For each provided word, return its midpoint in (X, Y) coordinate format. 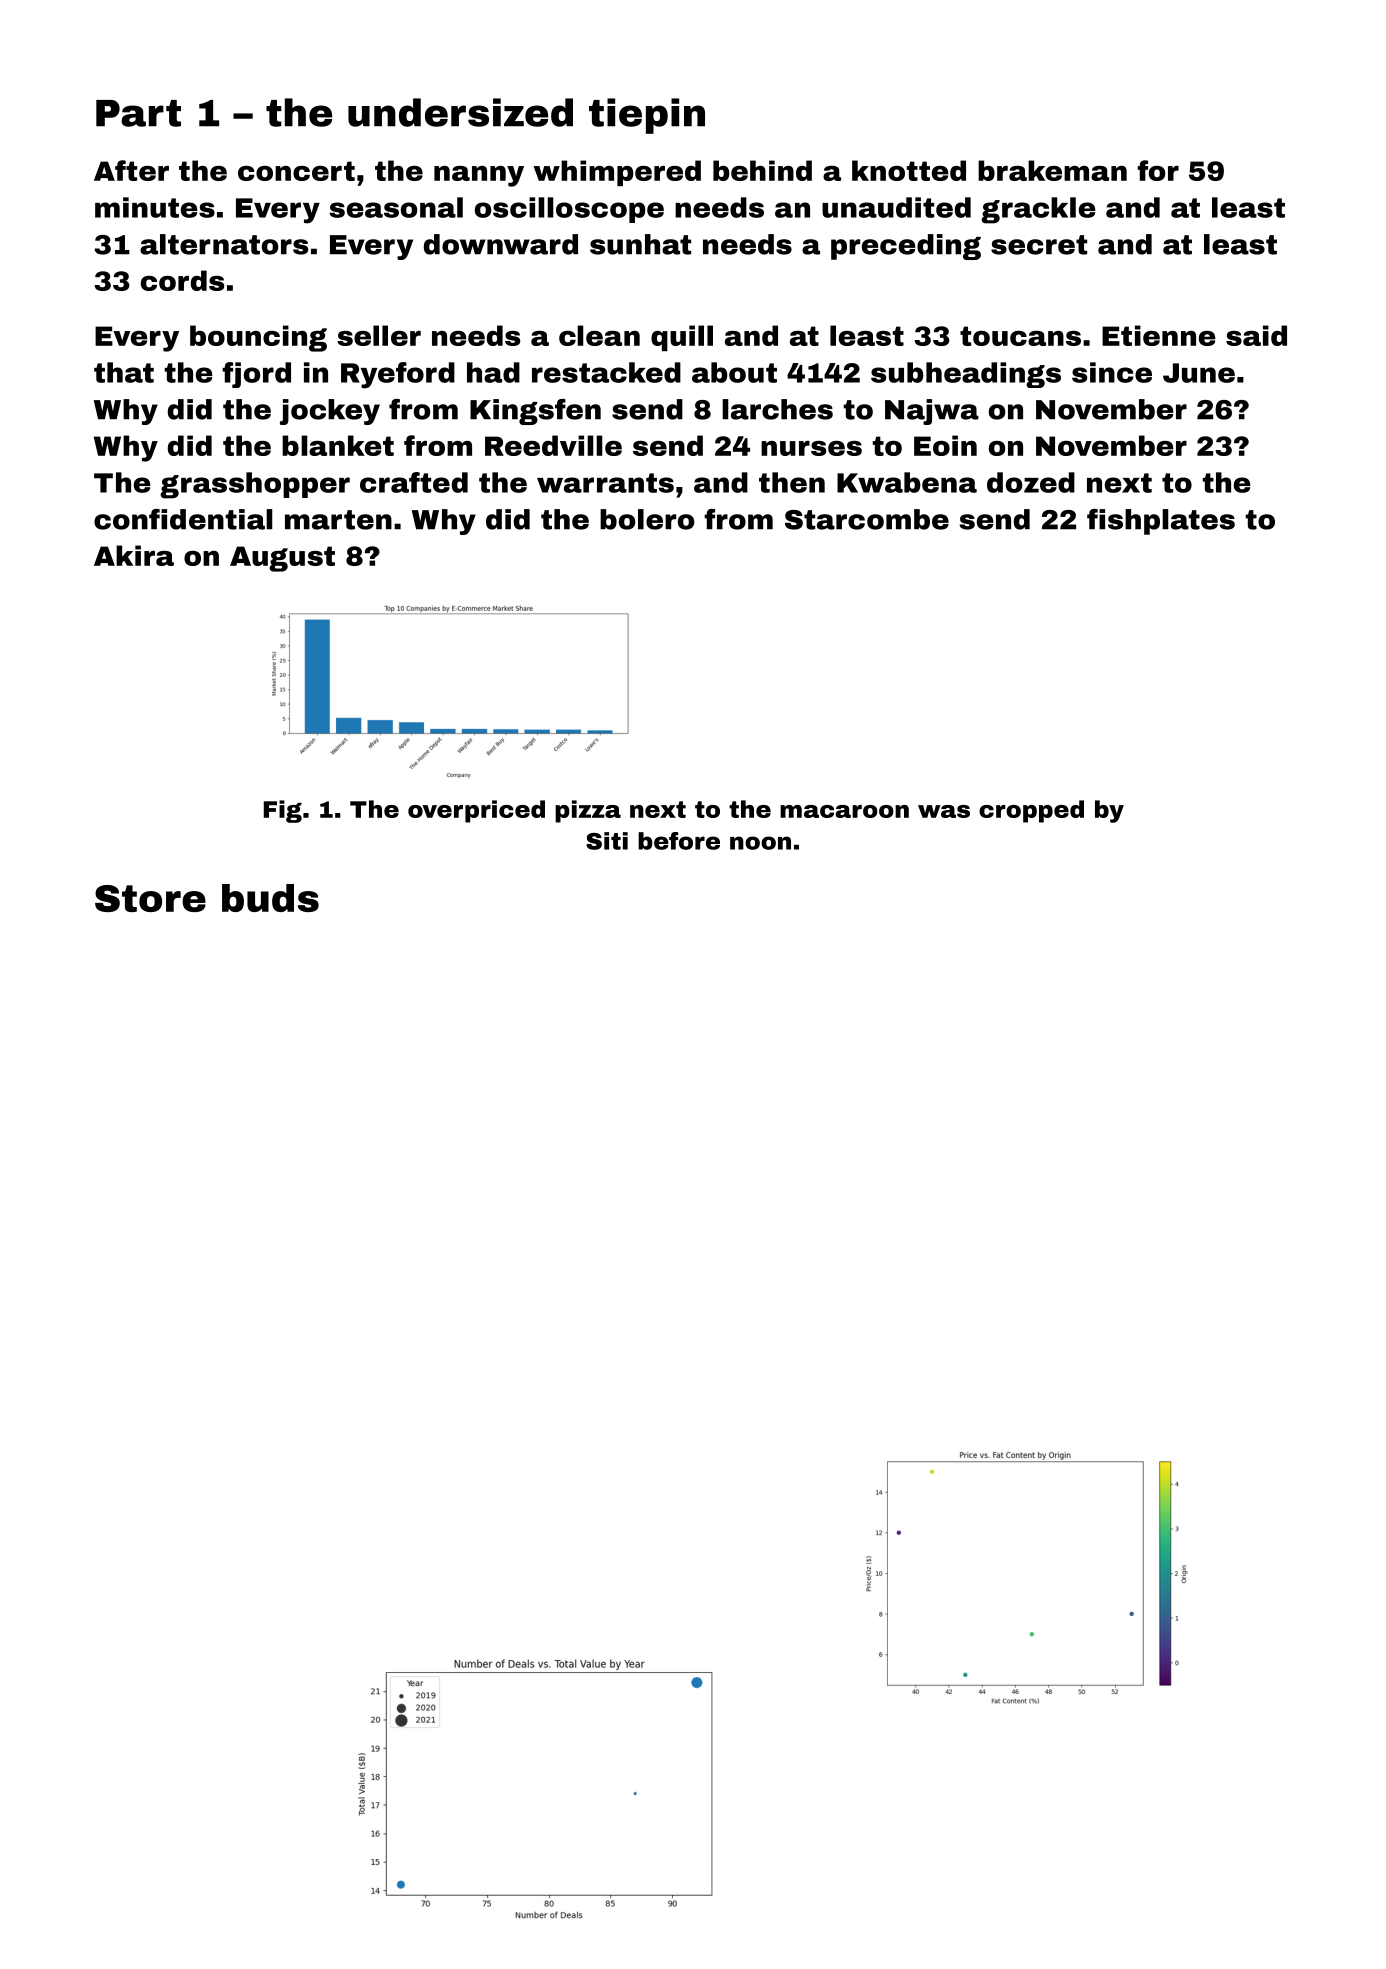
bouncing (258, 338)
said (1256, 335)
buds (270, 898)
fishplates (1161, 522)
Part (138, 113)
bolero (647, 519)
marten (338, 520)
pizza (588, 811)
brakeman (1052, 170)
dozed (1031, 482)
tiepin (647, 116)
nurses (811, 448)
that (124, 372)
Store (150, 898)
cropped (1031, 811)
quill (682, 338)
